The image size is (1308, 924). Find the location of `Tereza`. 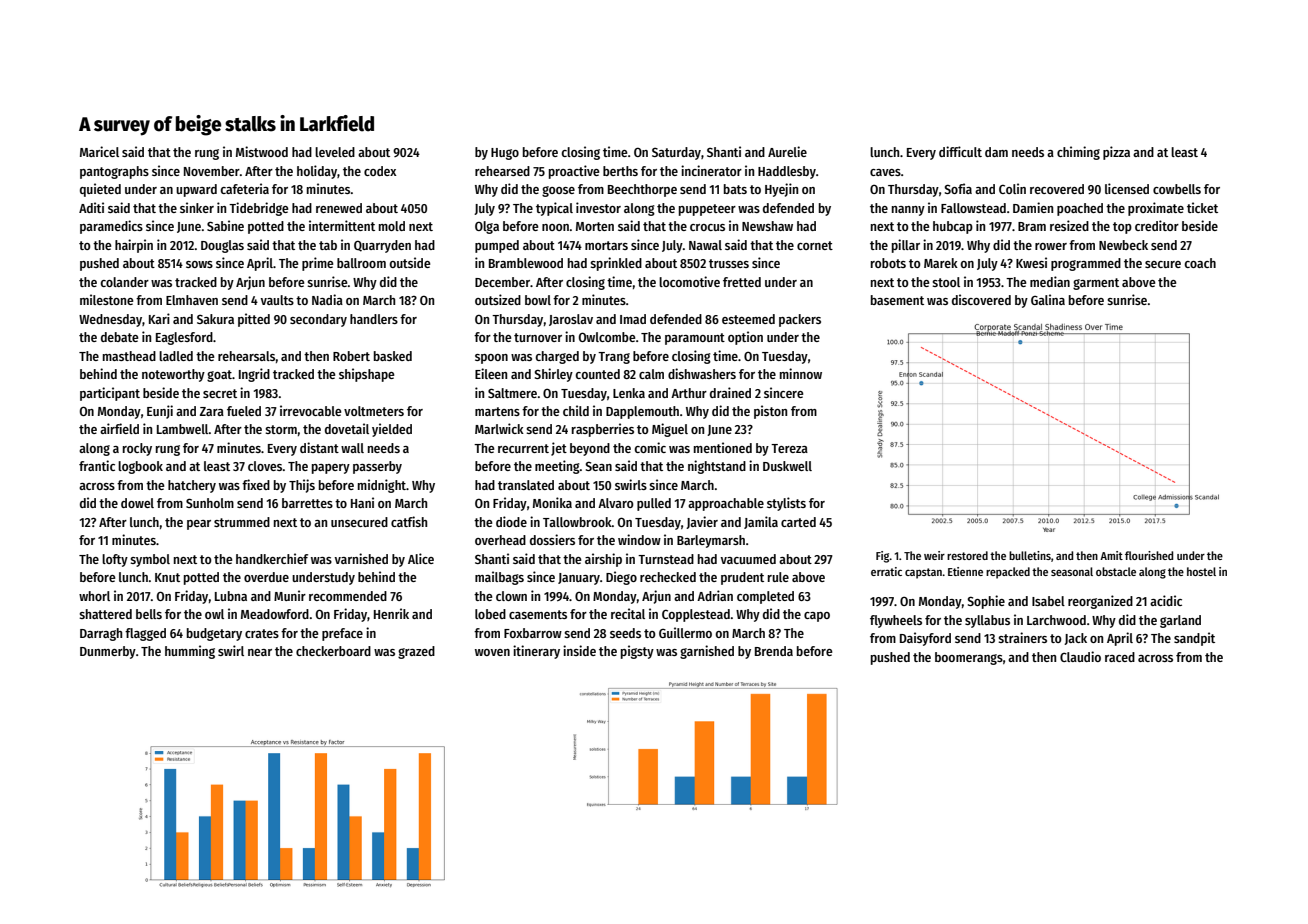

Tereza is located at coordinates (789, 448).
